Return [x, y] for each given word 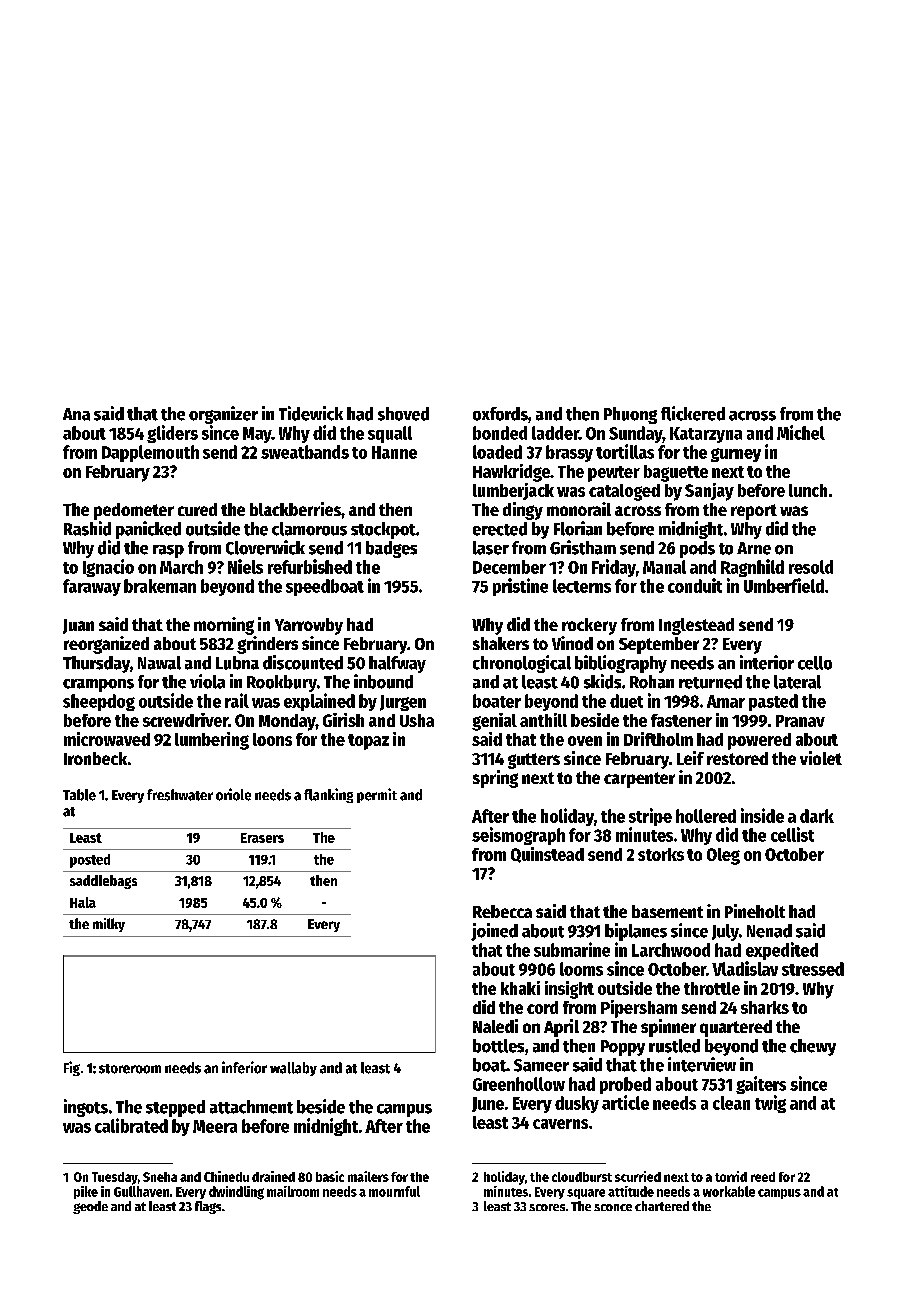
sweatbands [305, 452]
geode [90, 1207]
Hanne [394, 452]
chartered [662, 1206]
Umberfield [784, 585]
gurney [736, 455]
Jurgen [403, 703]
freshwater [180, 795]
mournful [394, 1191]
